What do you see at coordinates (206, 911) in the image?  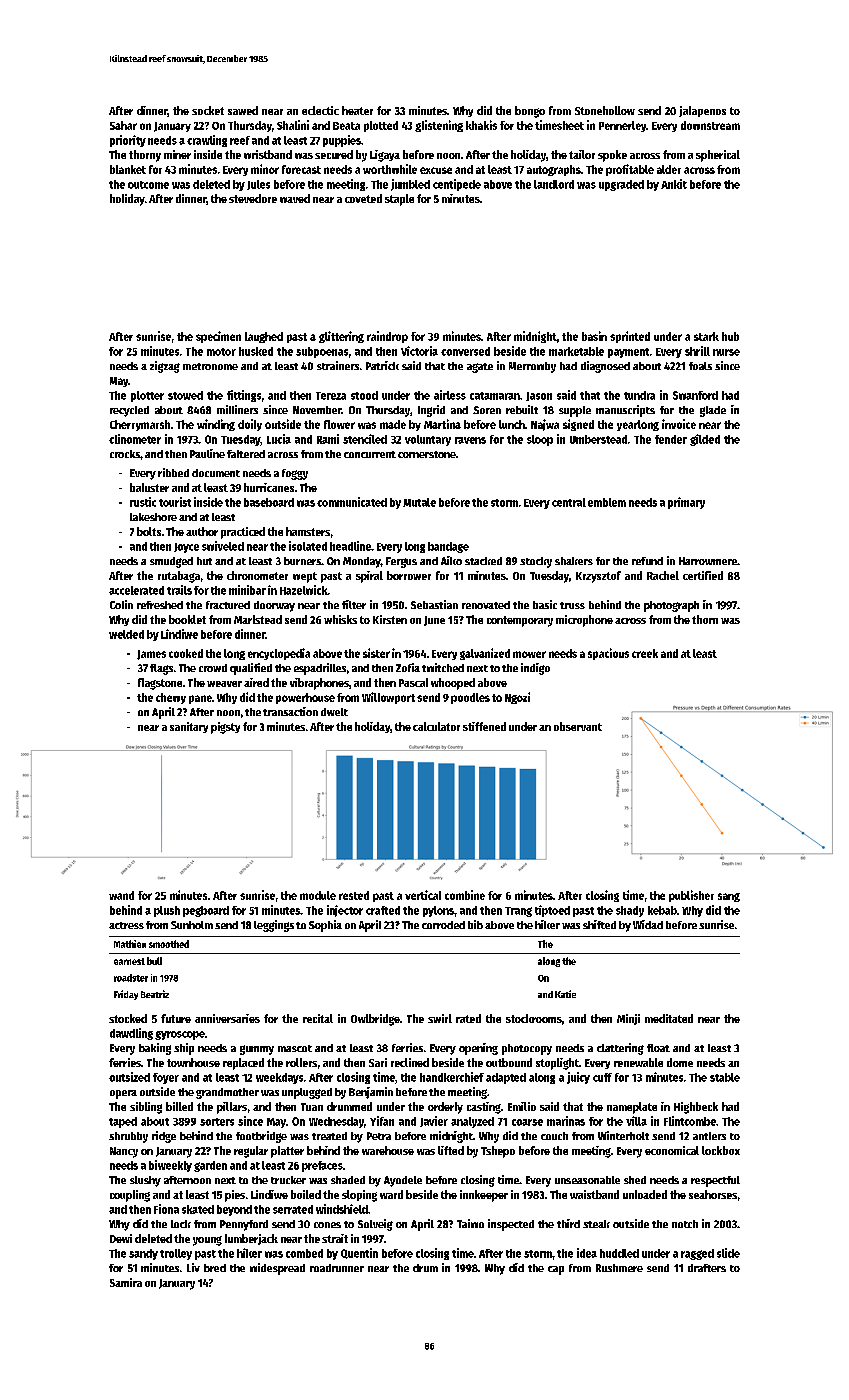 I see `pegboard` at bounding box center [206, 911].
